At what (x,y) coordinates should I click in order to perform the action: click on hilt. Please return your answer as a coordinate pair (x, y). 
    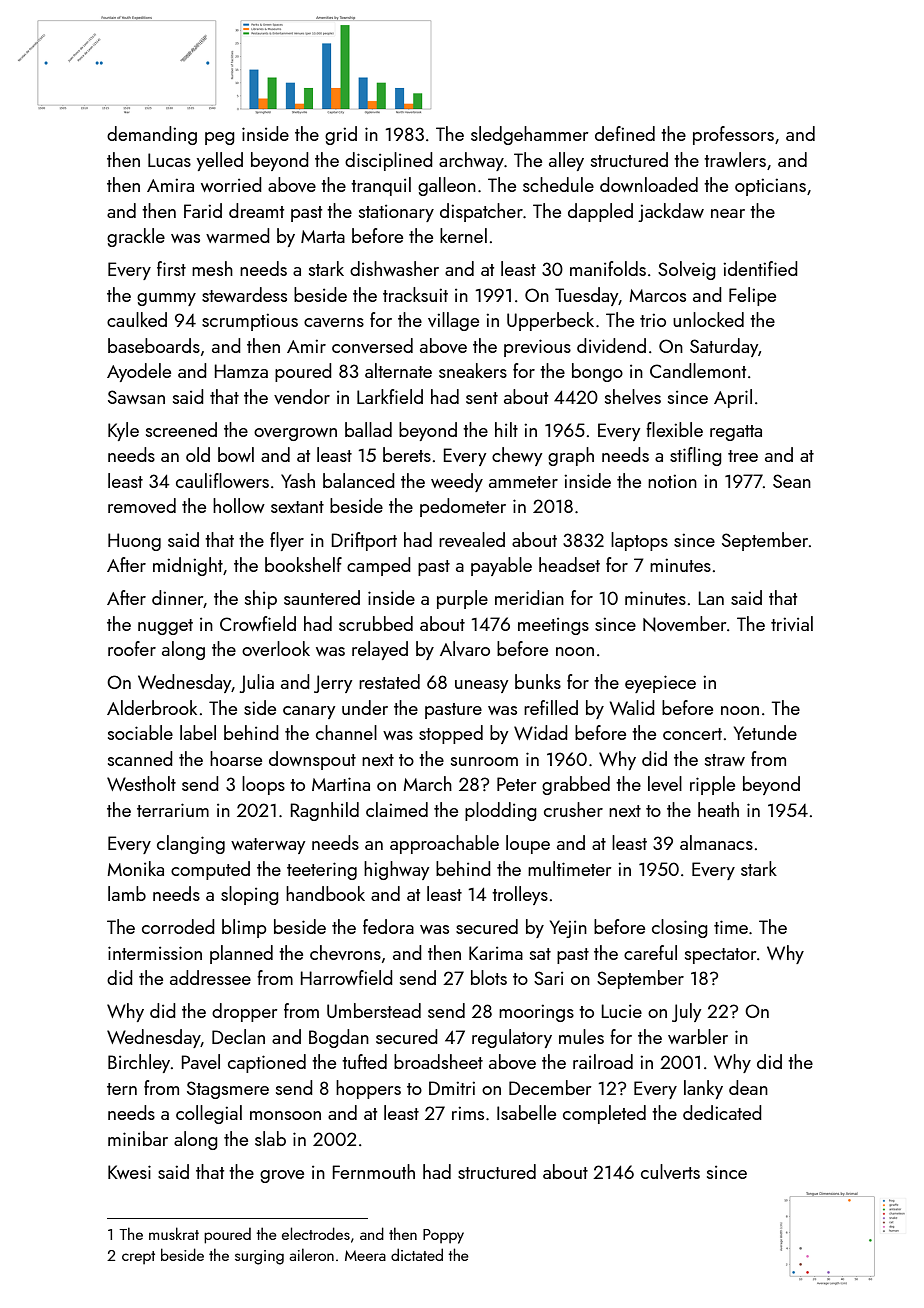
    Looking at the image, I should click on (506, 429).
